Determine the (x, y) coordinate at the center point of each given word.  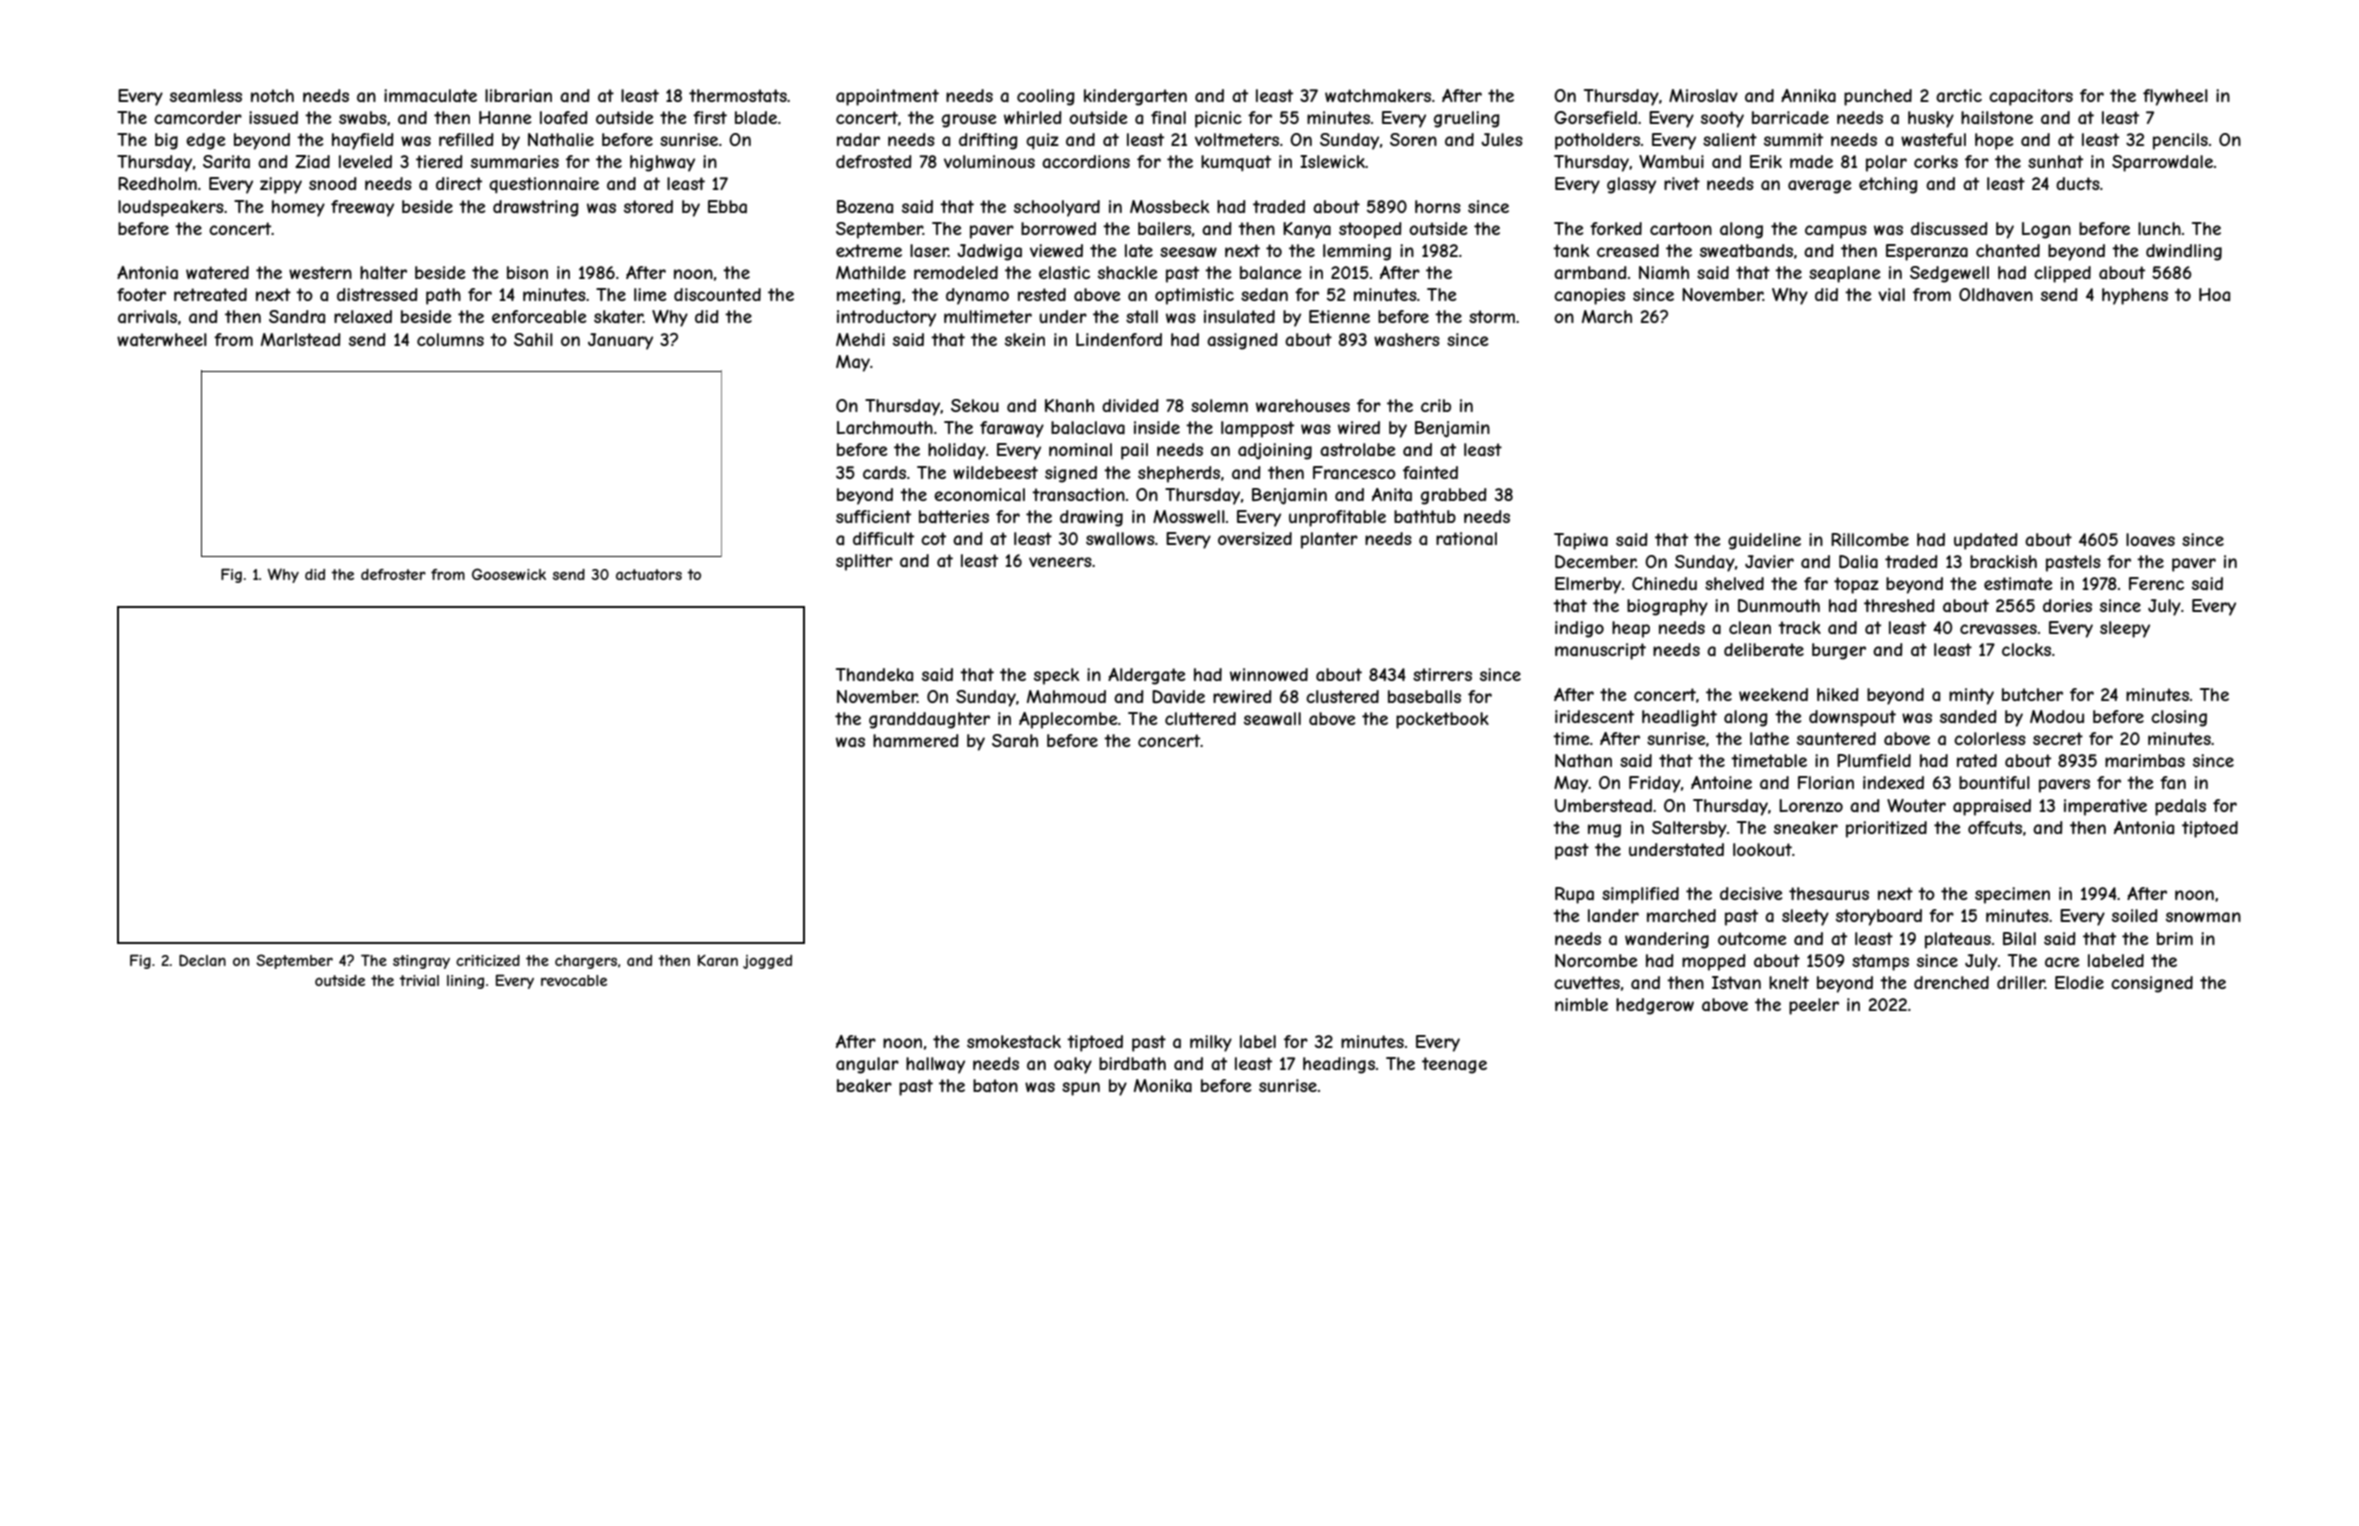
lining (465, 982)
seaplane (1844, 274)
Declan (202, 960)
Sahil (533, 339)
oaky (1073, 1065)
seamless (206, 95)
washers (1407, 339)
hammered (916, 740)
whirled (1033, 117)
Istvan (1736, 982)
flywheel (2175, 97)
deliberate (1764, 649)
